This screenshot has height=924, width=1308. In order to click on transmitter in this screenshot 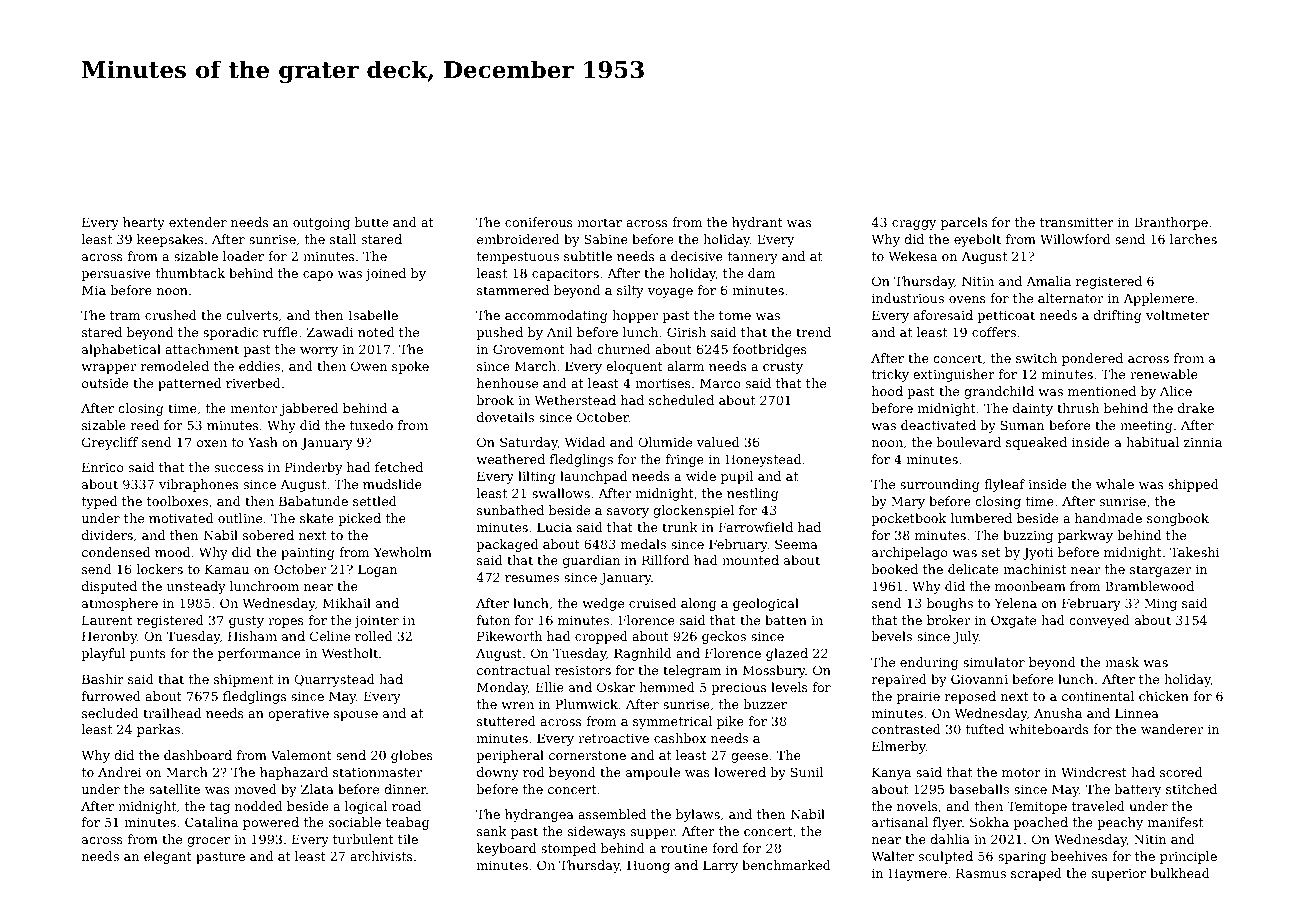, I will do `click(1077, 222)`.
